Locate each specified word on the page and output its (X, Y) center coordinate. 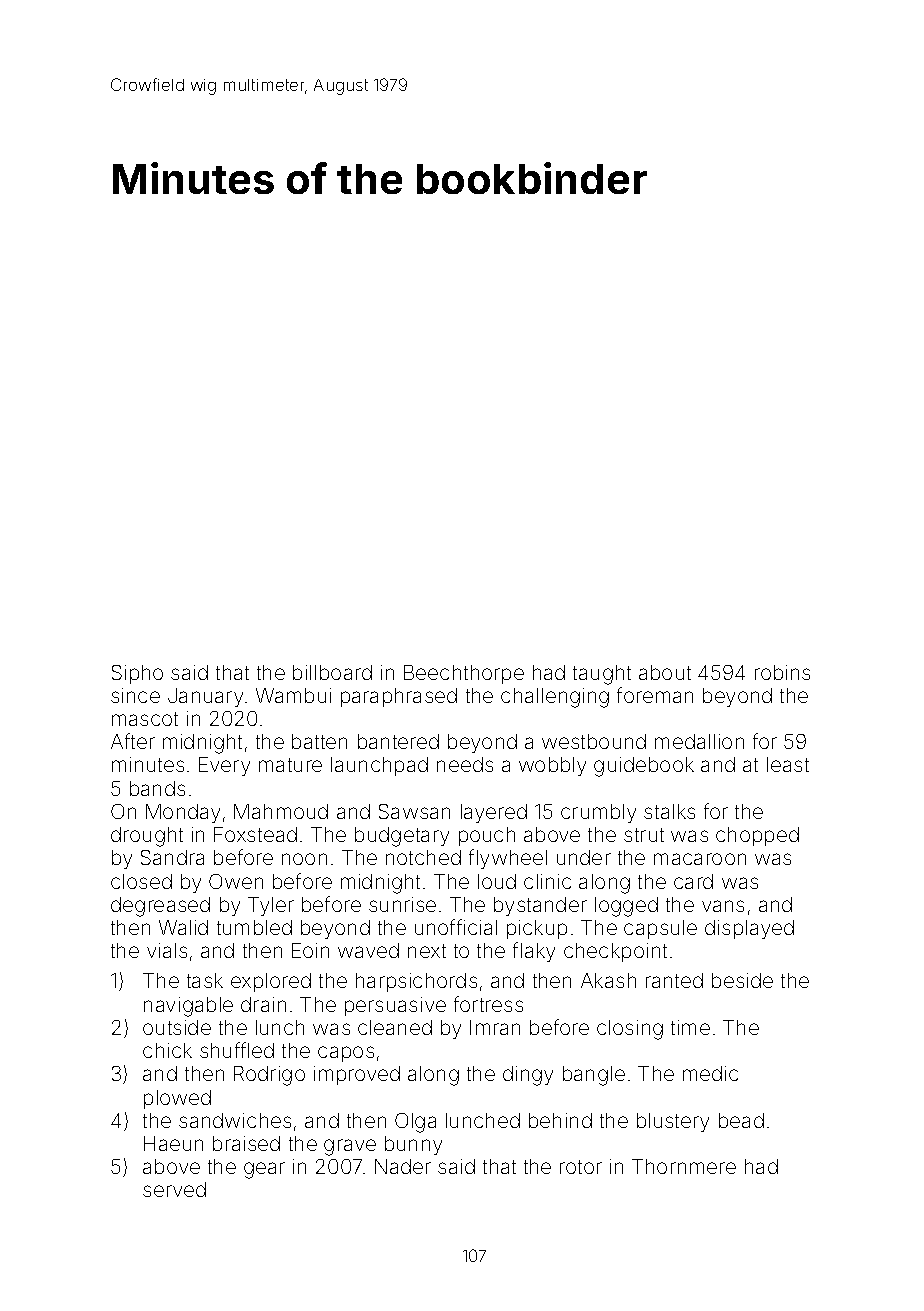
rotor (581, 1167)
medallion (699, 741)
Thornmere (684, 1166)
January (205, 697)
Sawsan (414, 811)
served (174, 1189)
